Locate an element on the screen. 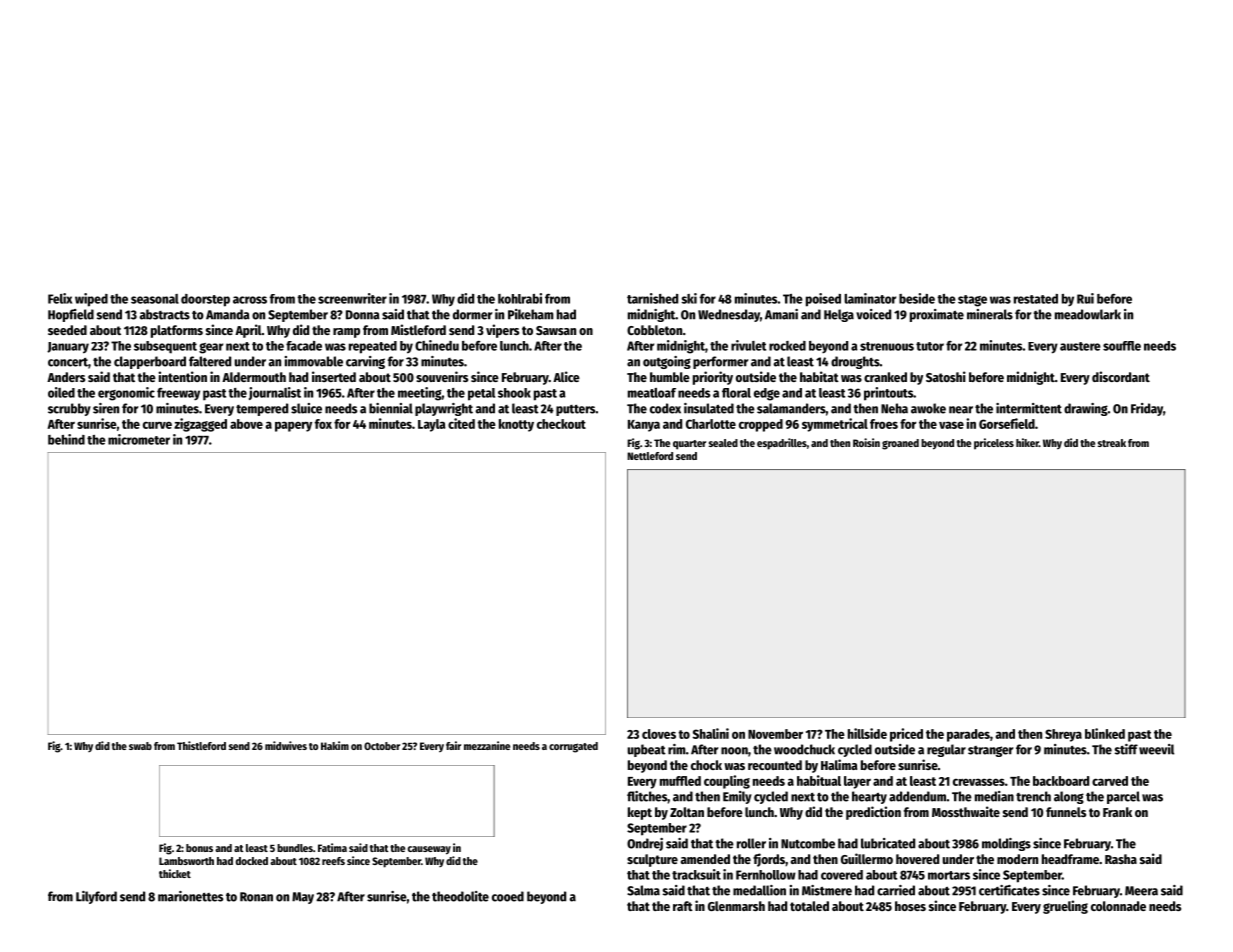 Image resolution: width=1233 pixels, height=952 pixels. screenwriter is located at coordinates (352, 298).
